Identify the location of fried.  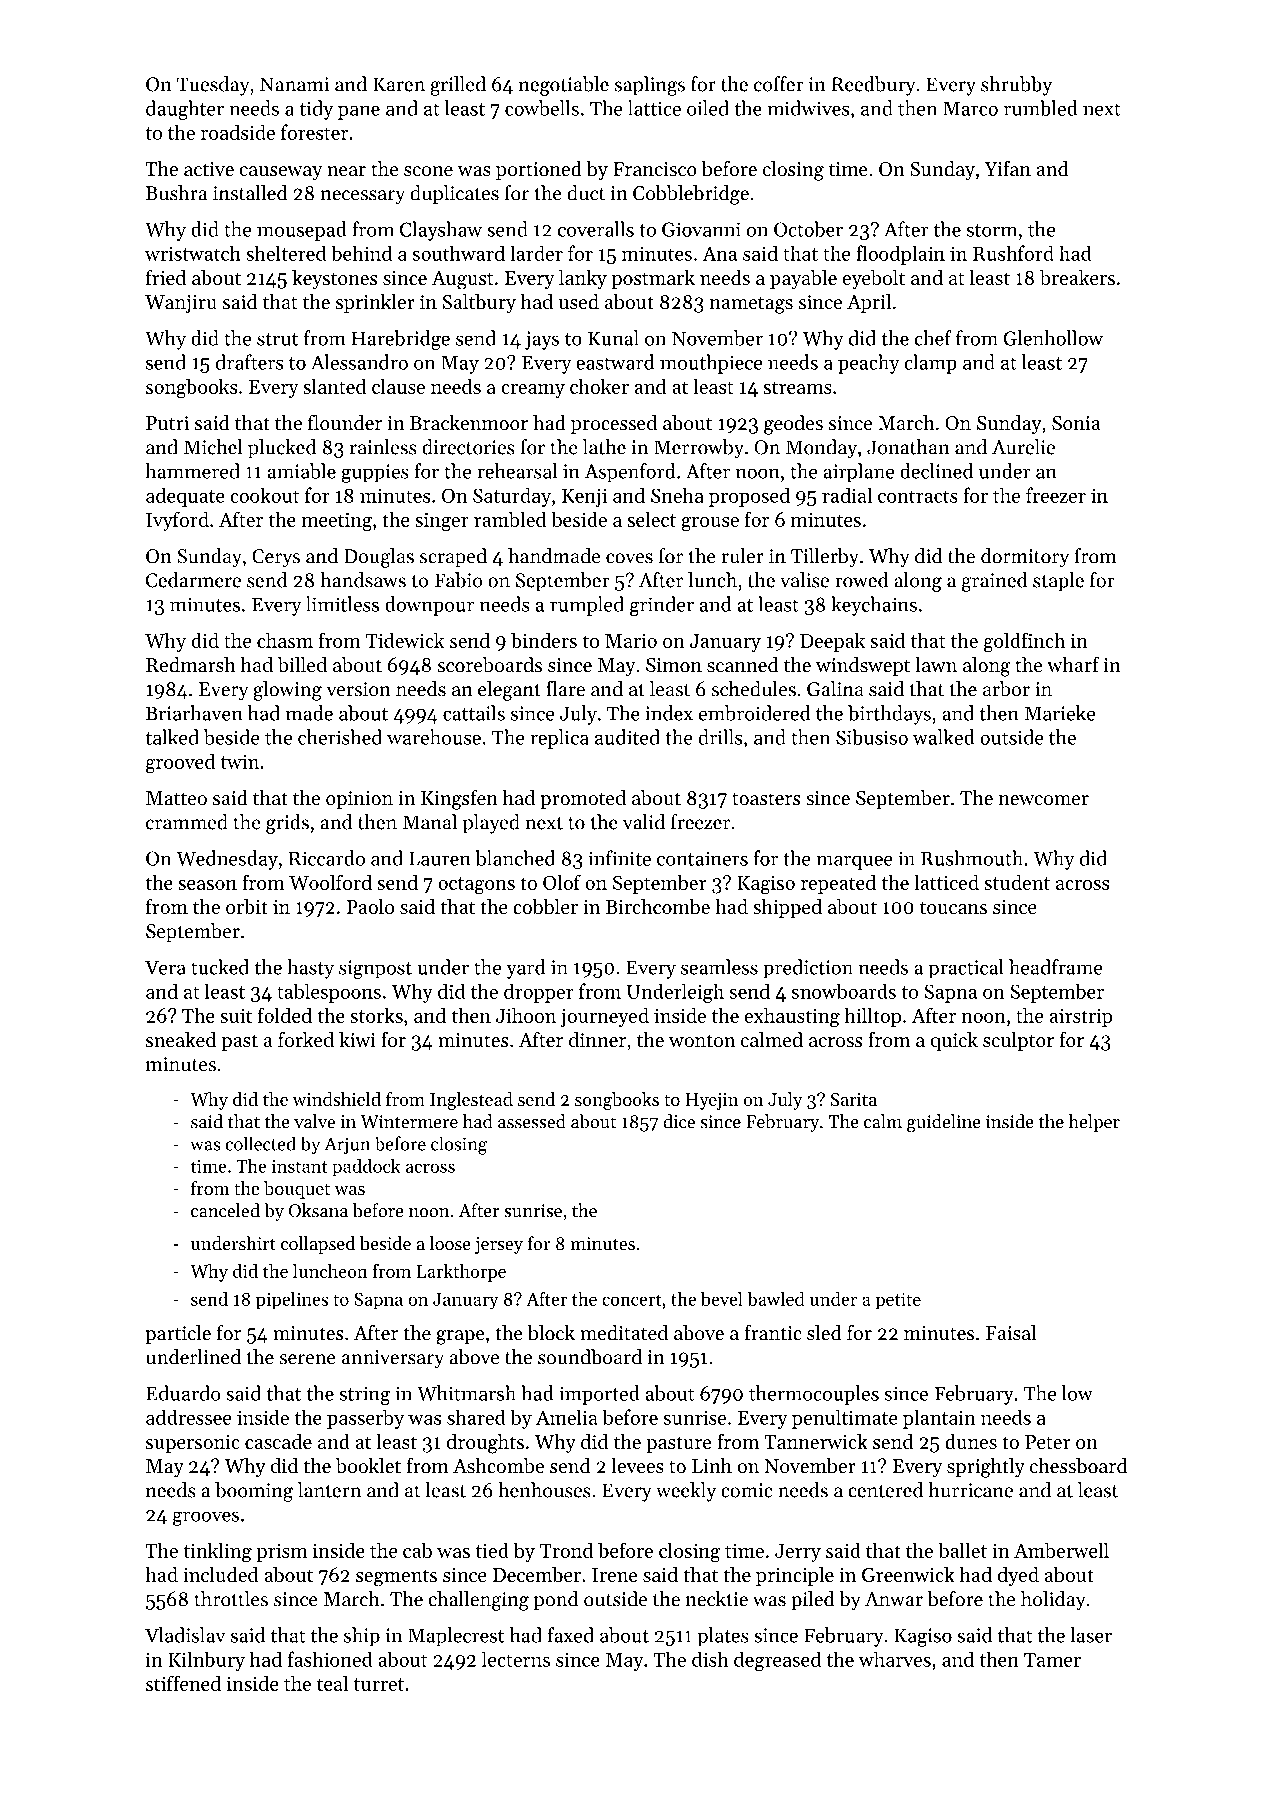
(166, 277).
